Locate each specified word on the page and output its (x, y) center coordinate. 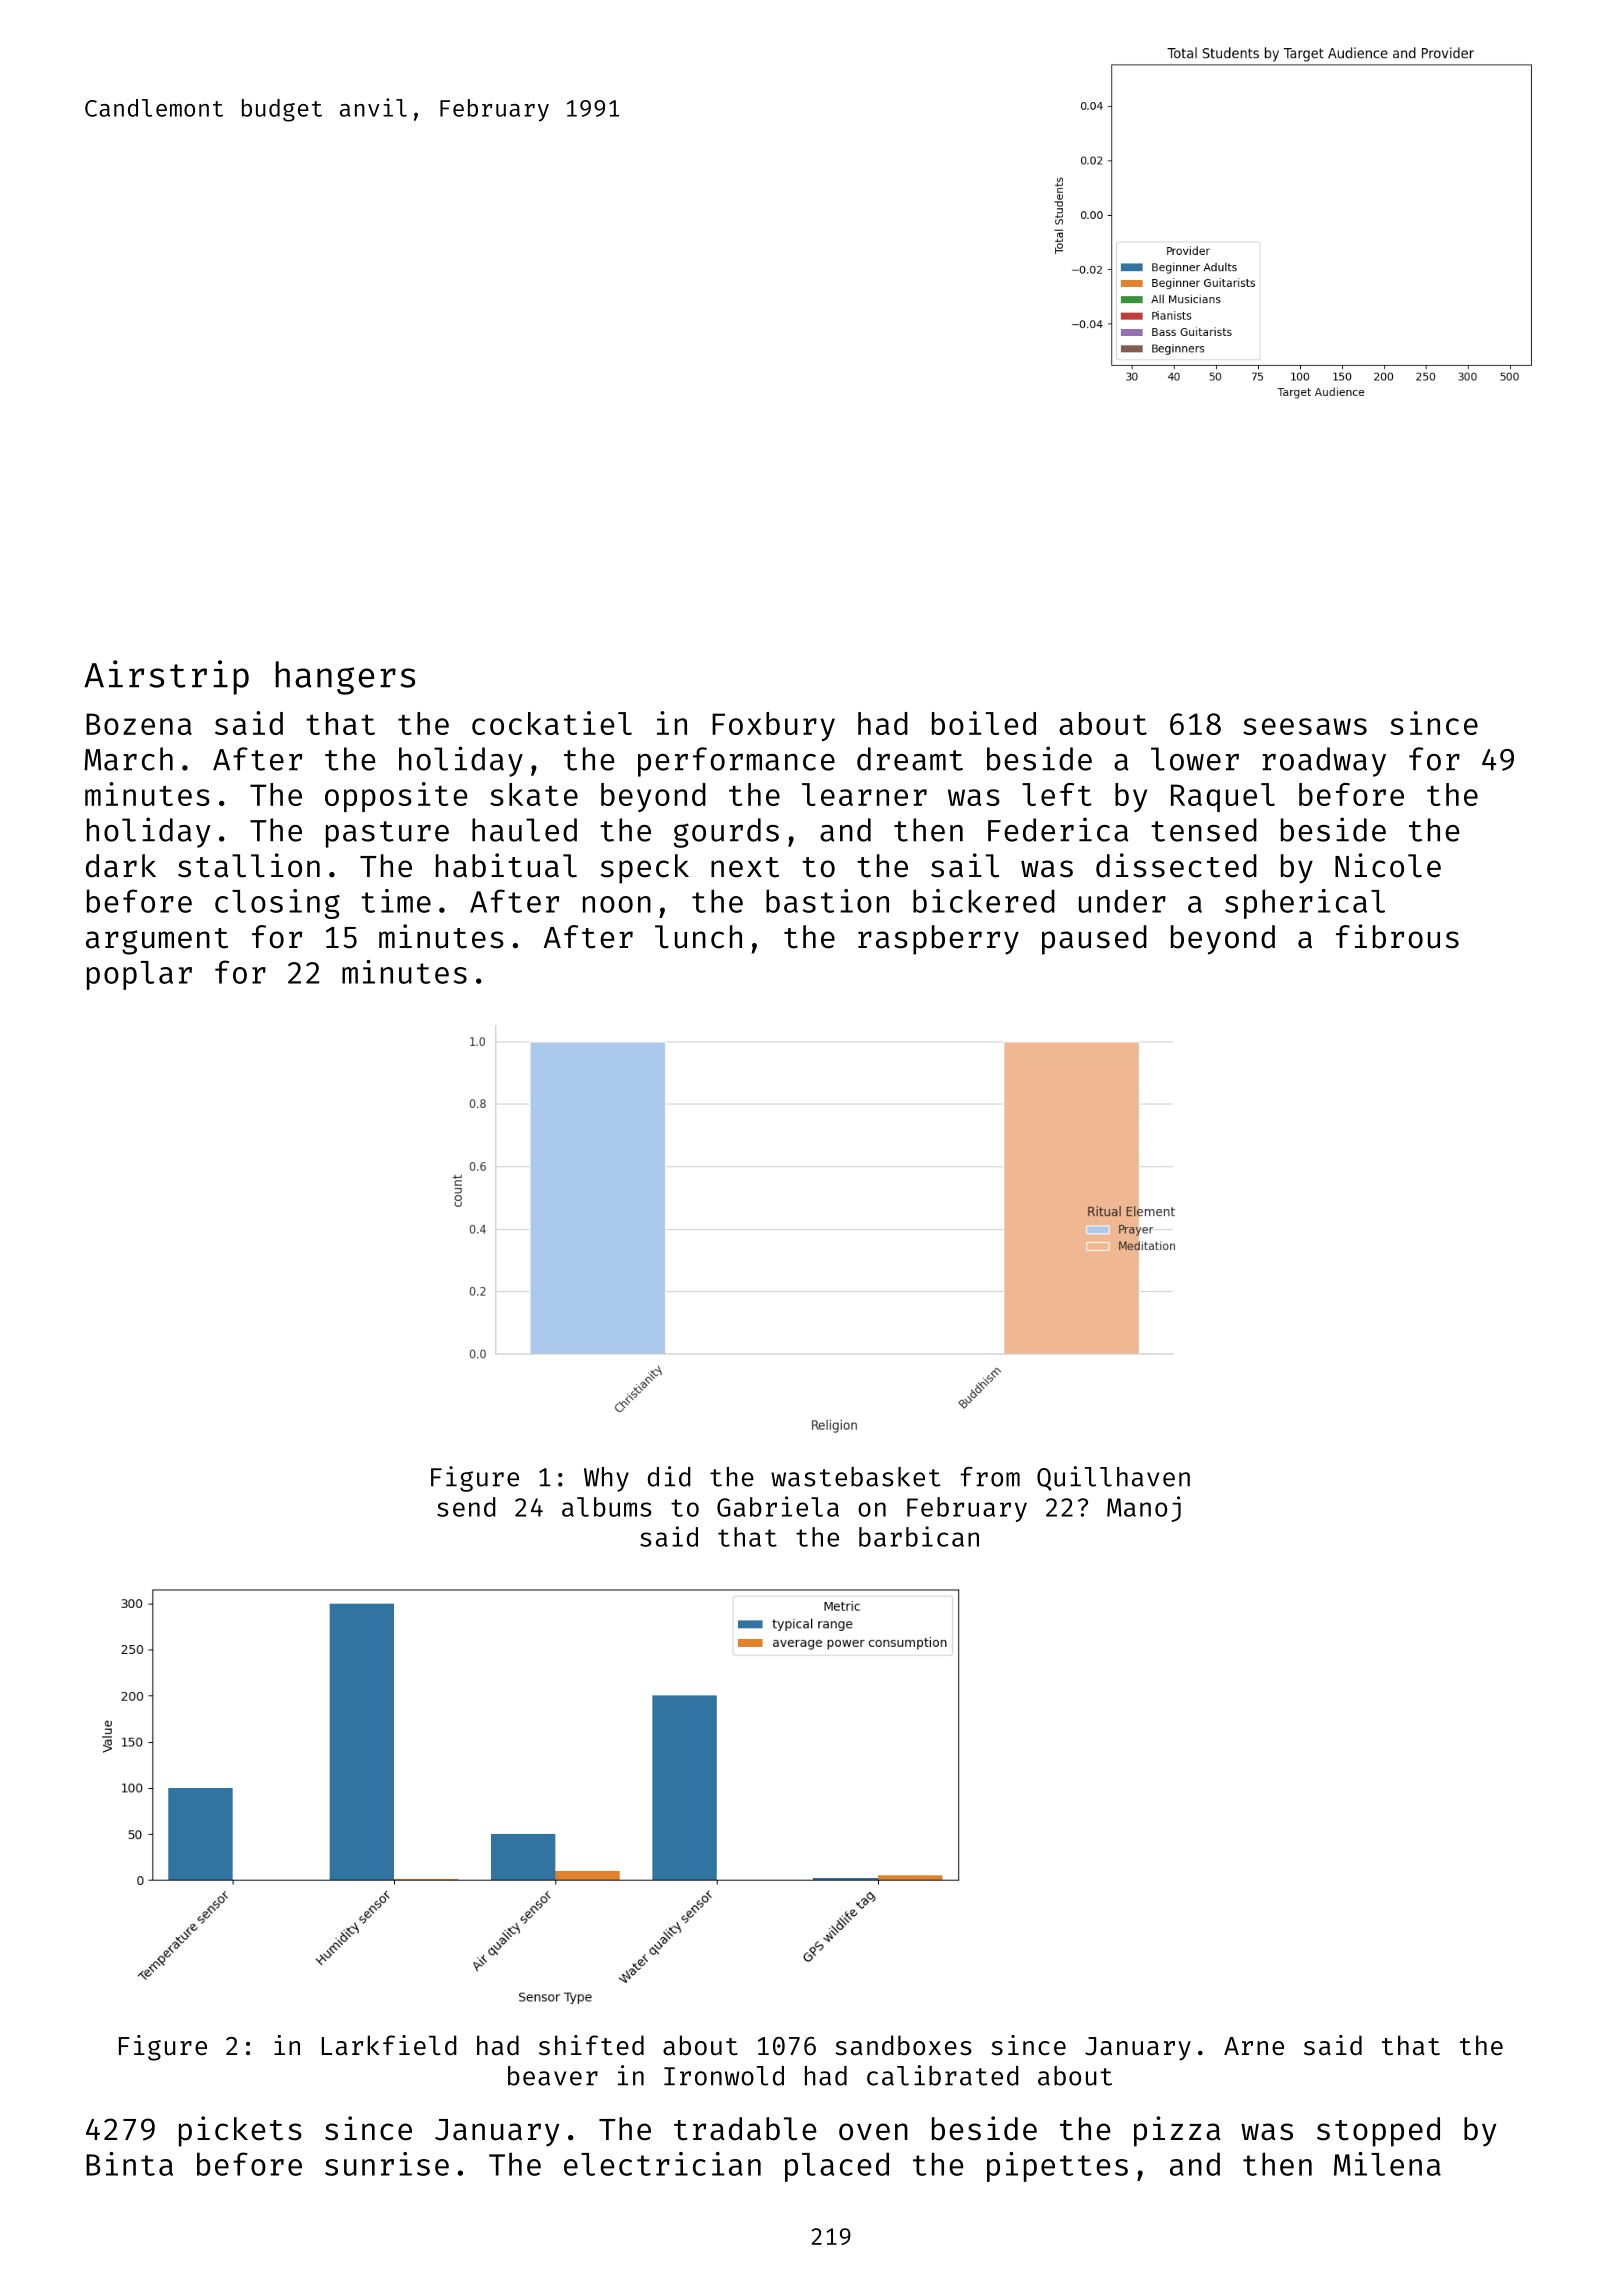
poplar (139, 975)
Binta (129, 2164)
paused (1094, 940)
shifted (591, 2045)
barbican (919, 1536)
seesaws (1305, 726)
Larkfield (389, 2045)
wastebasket (856, 1477)
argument (157, 941)
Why (606, 1479)
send (466, 1507)
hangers (345, 678)
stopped (1378, 2132)
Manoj (1144, 1509)
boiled (984, 723)
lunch (698, 937)
